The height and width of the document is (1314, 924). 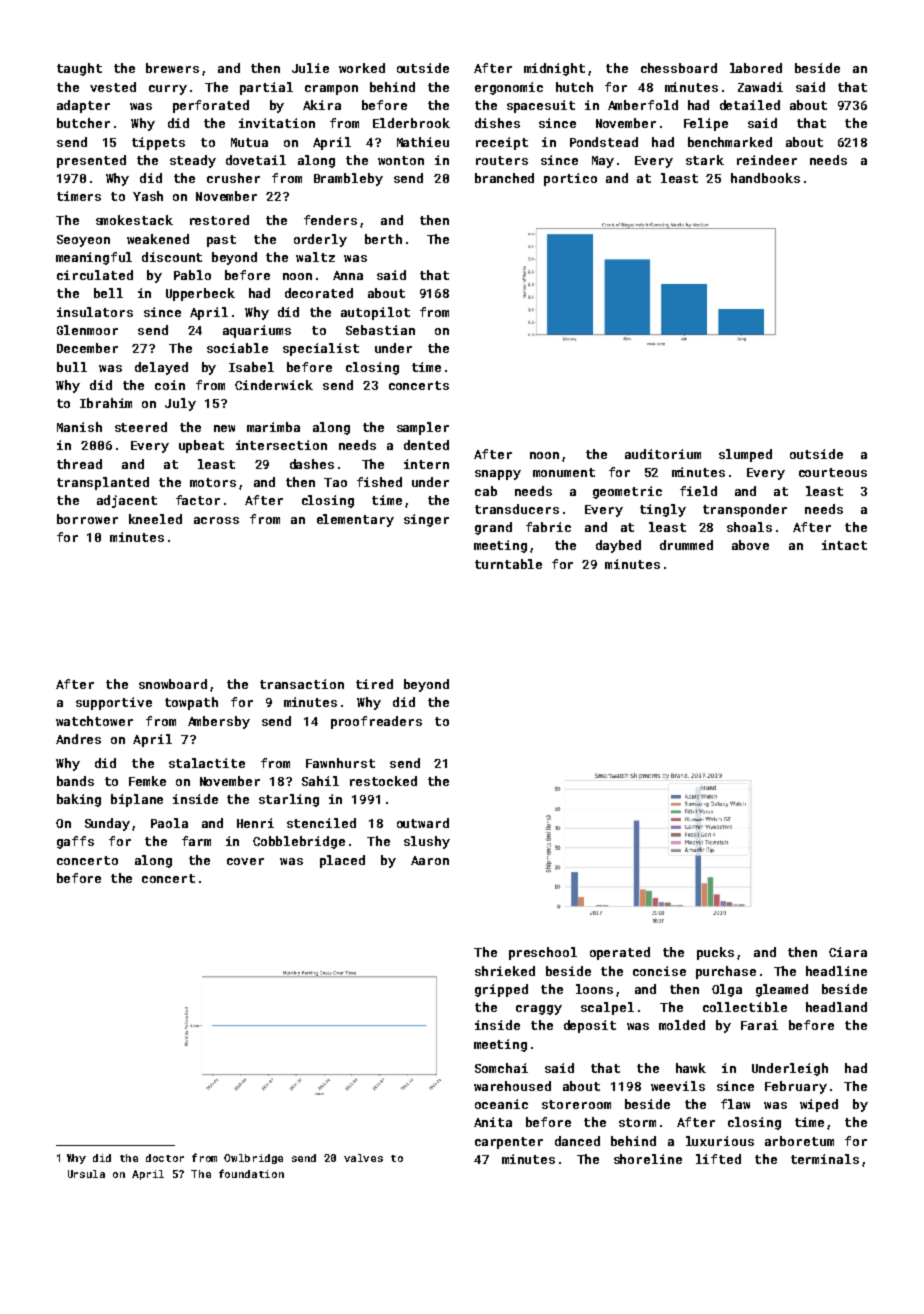 I want to click on Sebastian, so click(x=380, y=330).
